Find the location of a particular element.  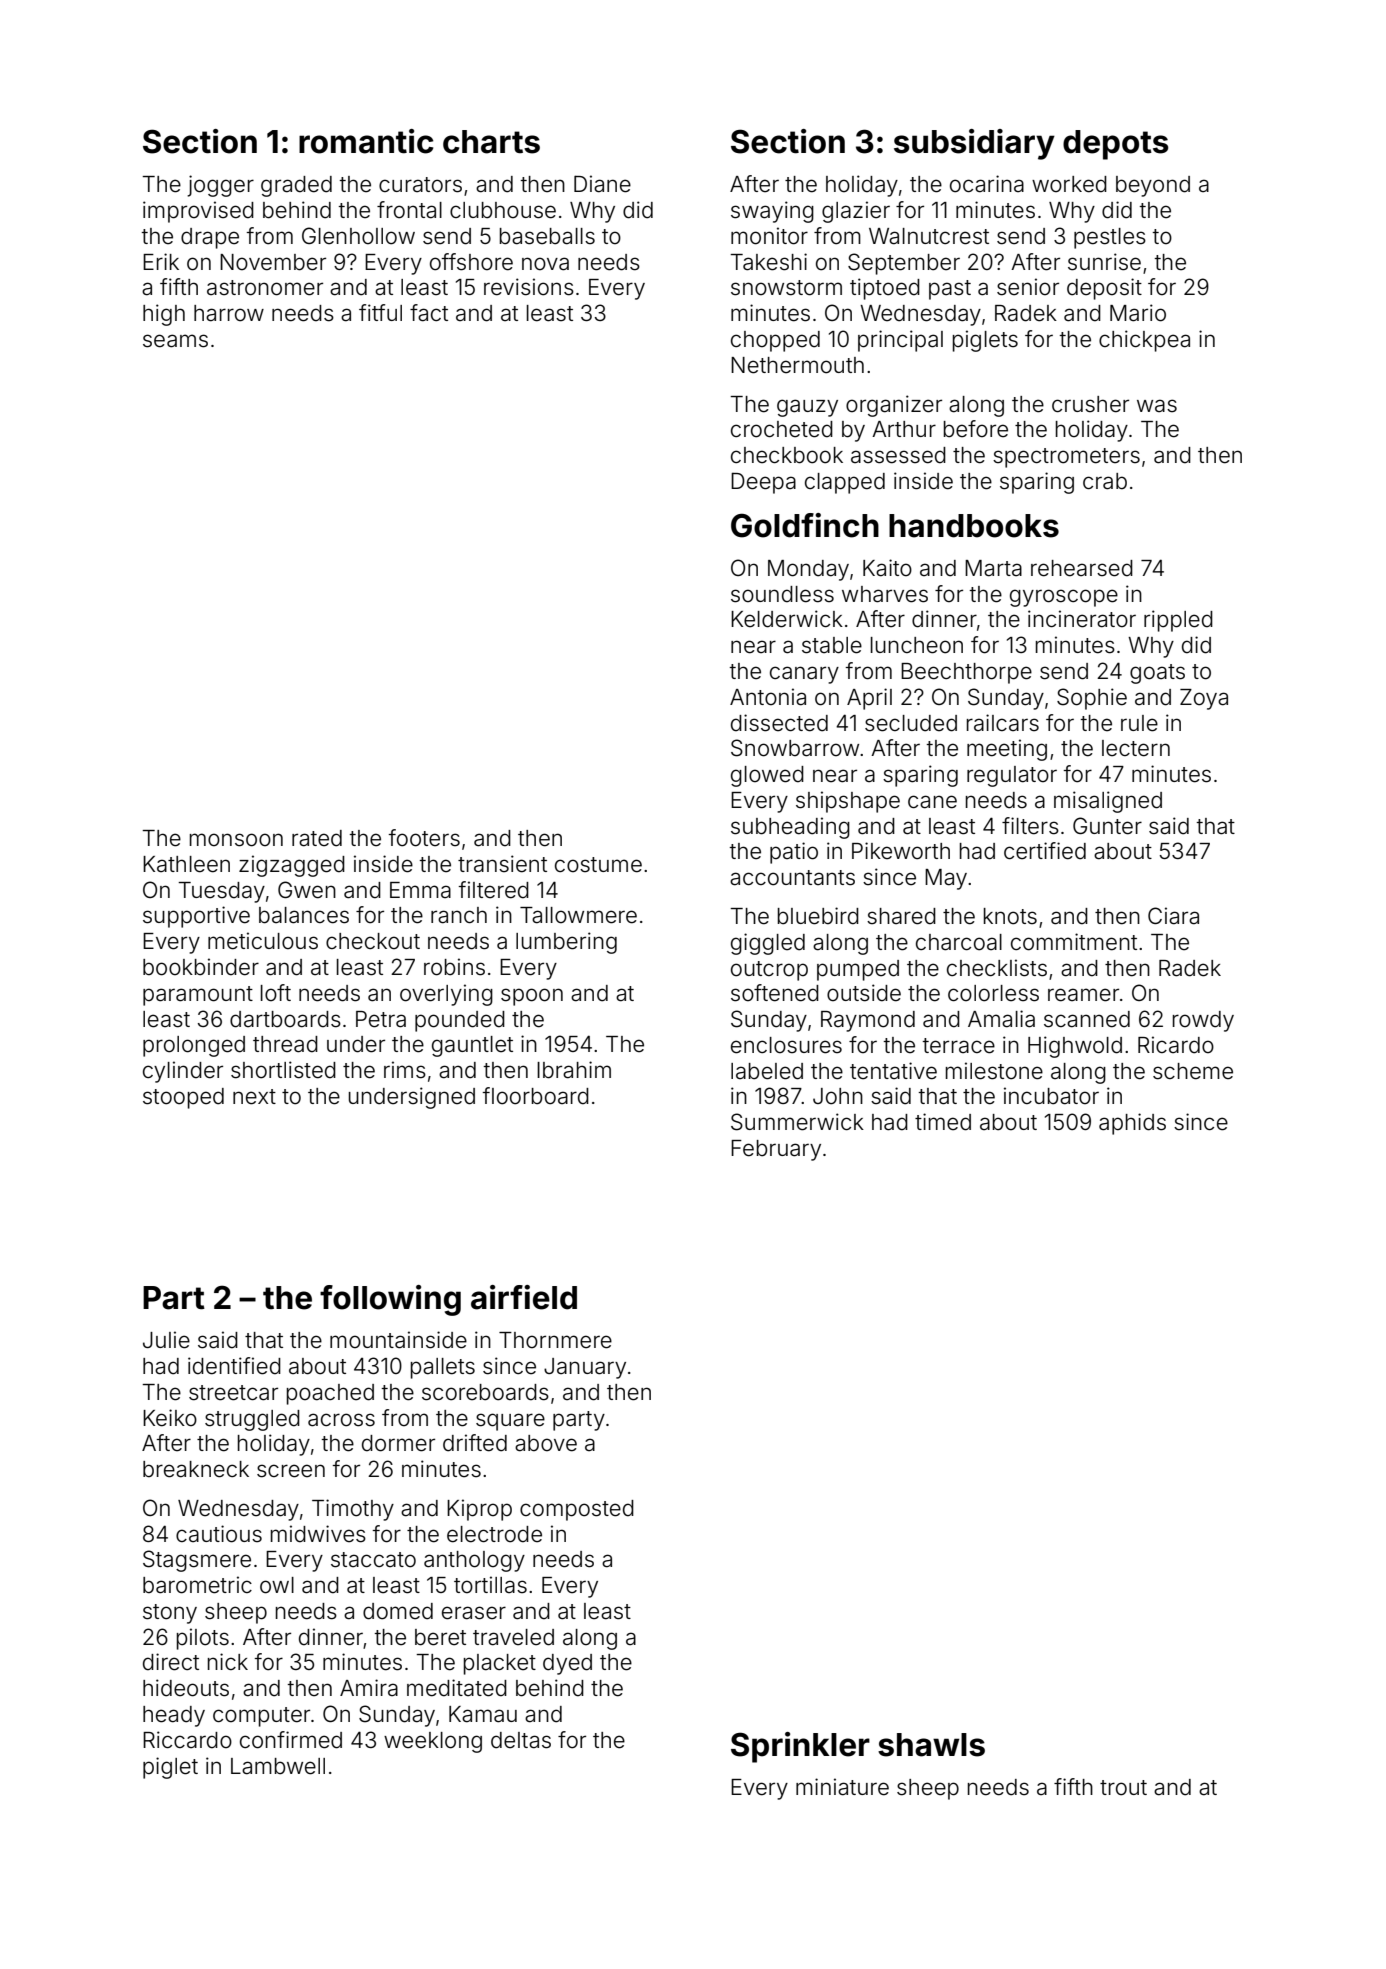

baseballs is located at coordinates (547, 236).
